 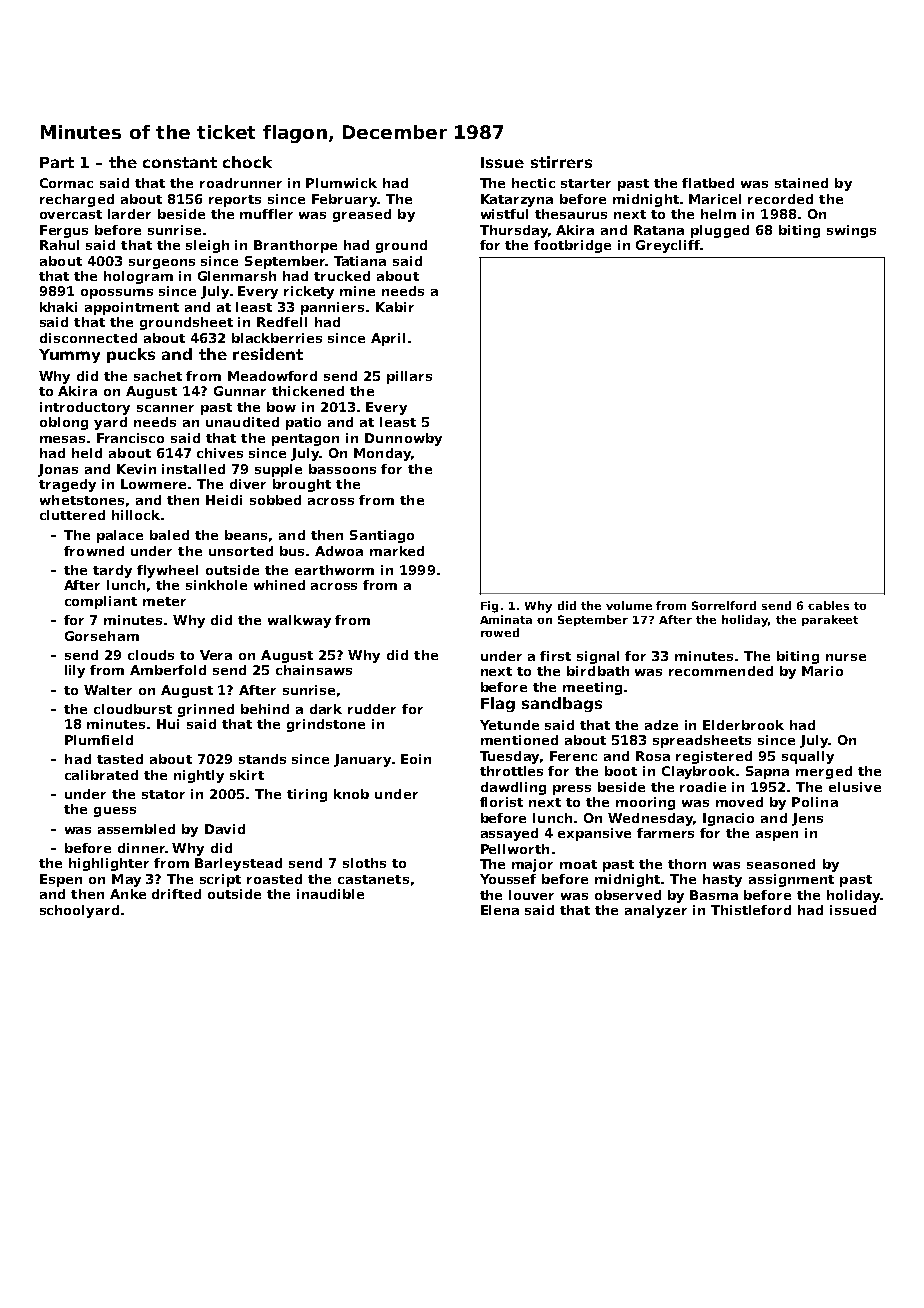 What do you see at coordinates (58, 307) in the screenshot?
I see `khaki` at bounding box center [58, 307].
